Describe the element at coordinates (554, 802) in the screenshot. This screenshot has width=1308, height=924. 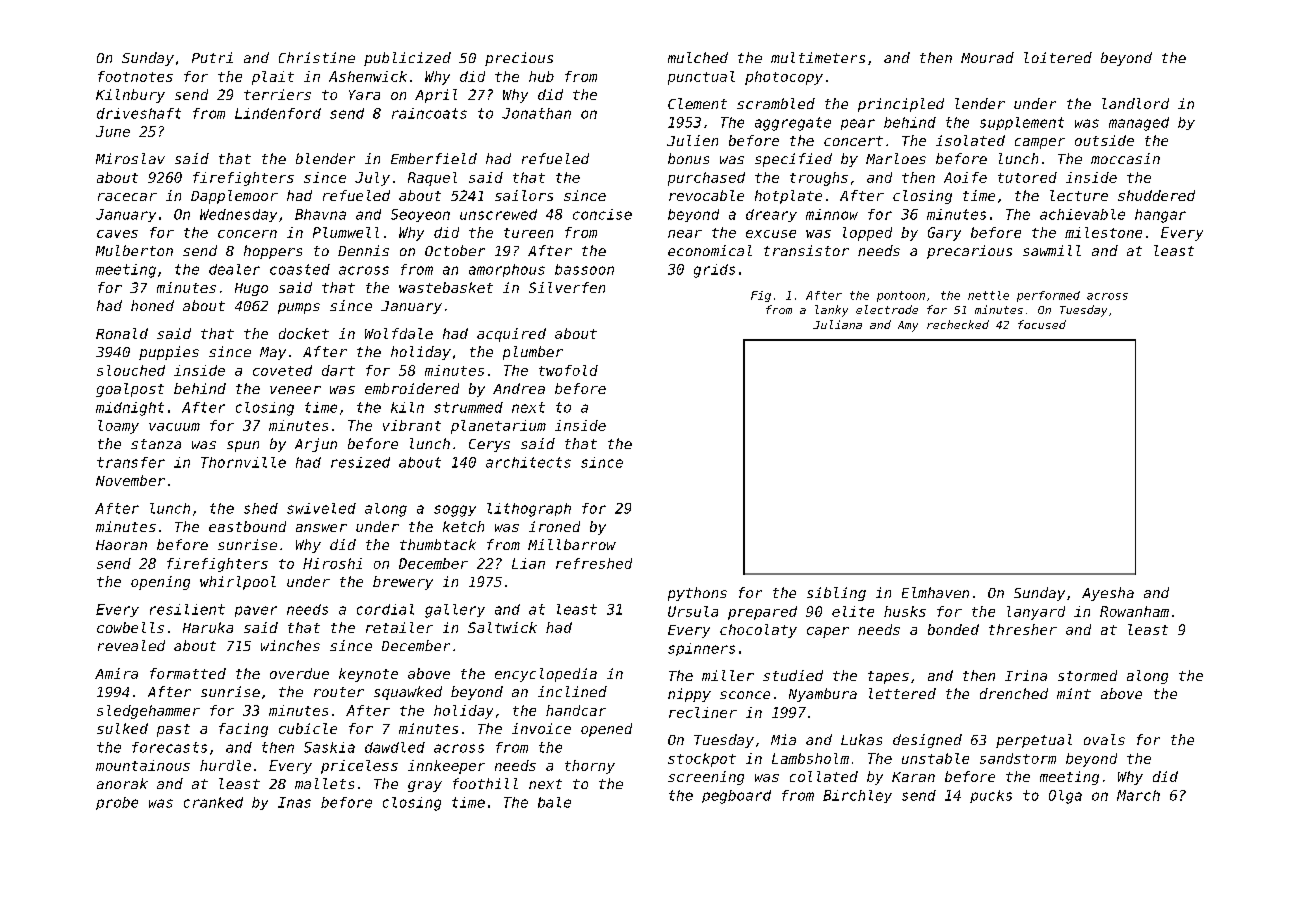
I see `bale` at that location.
